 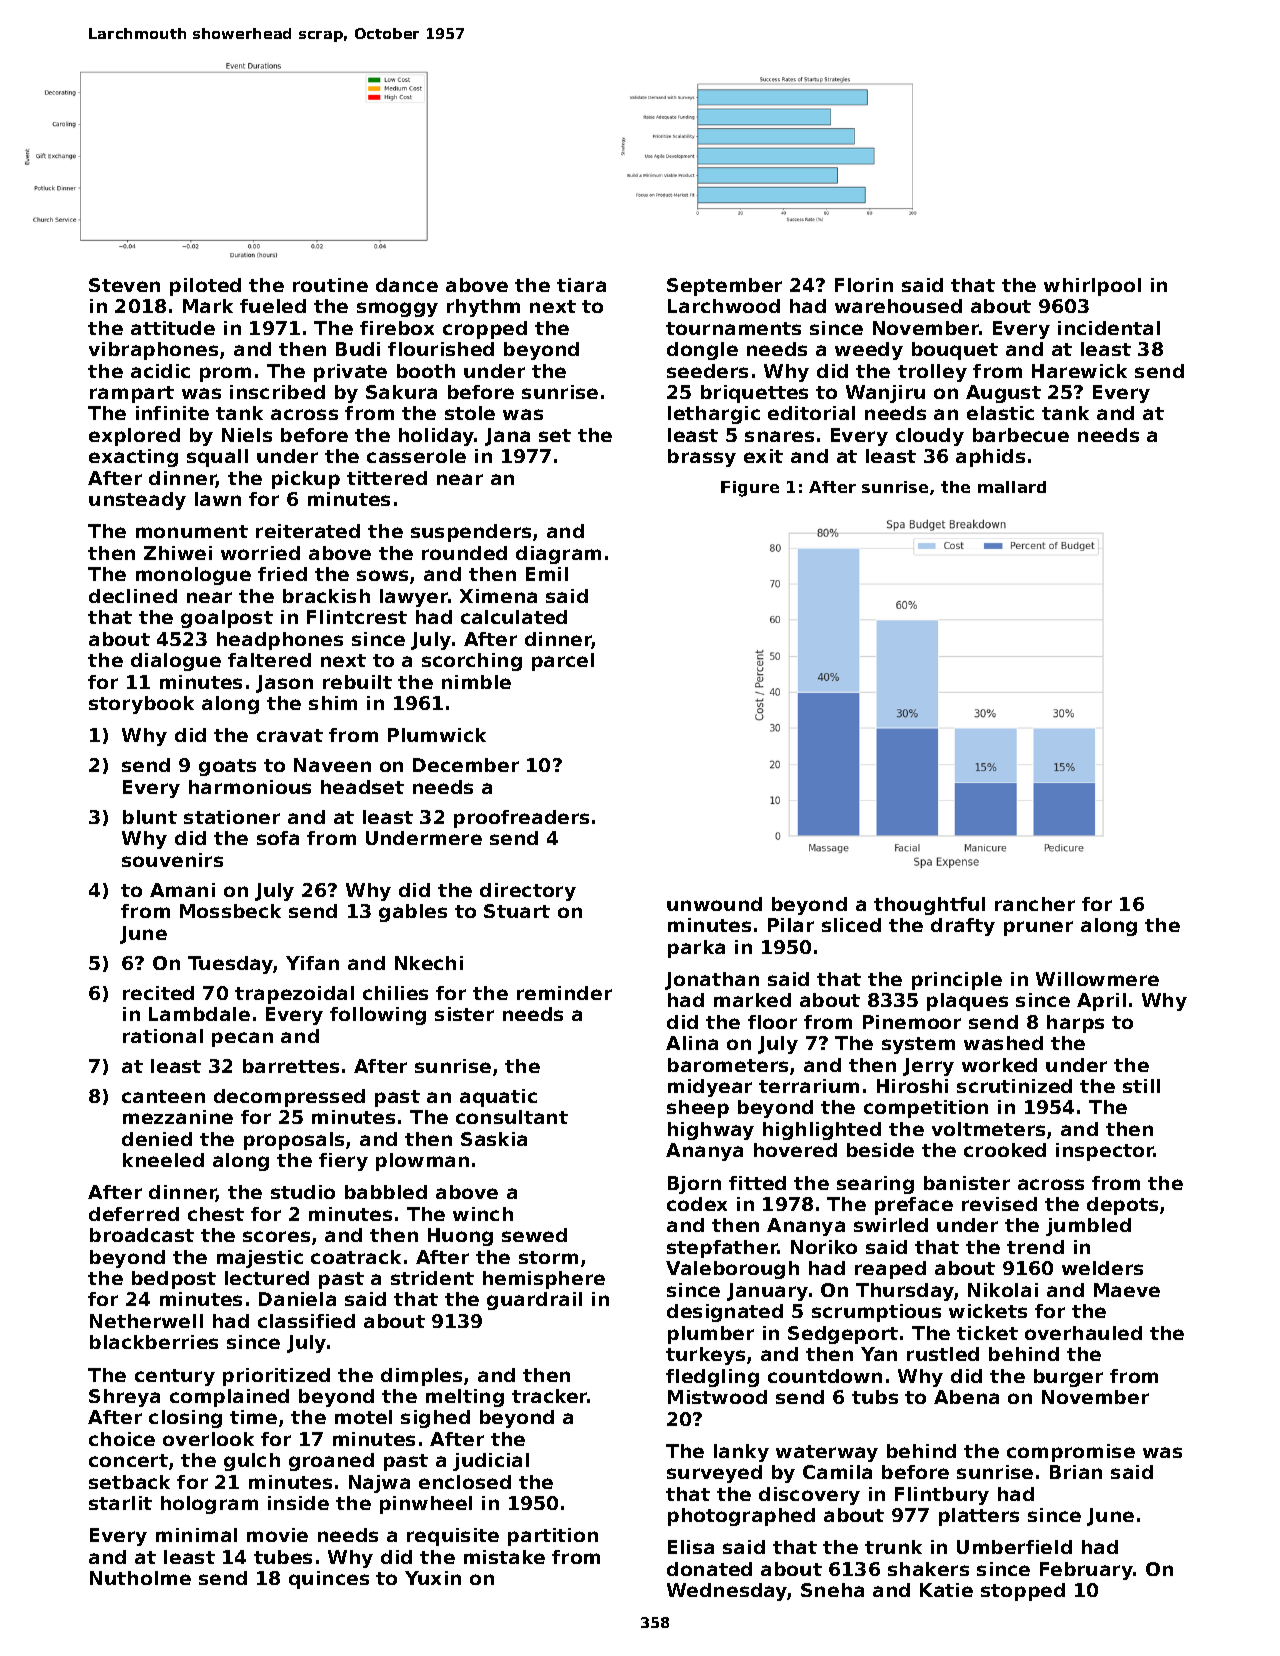 I want to click on aphids, so click(x=990, y=458).
